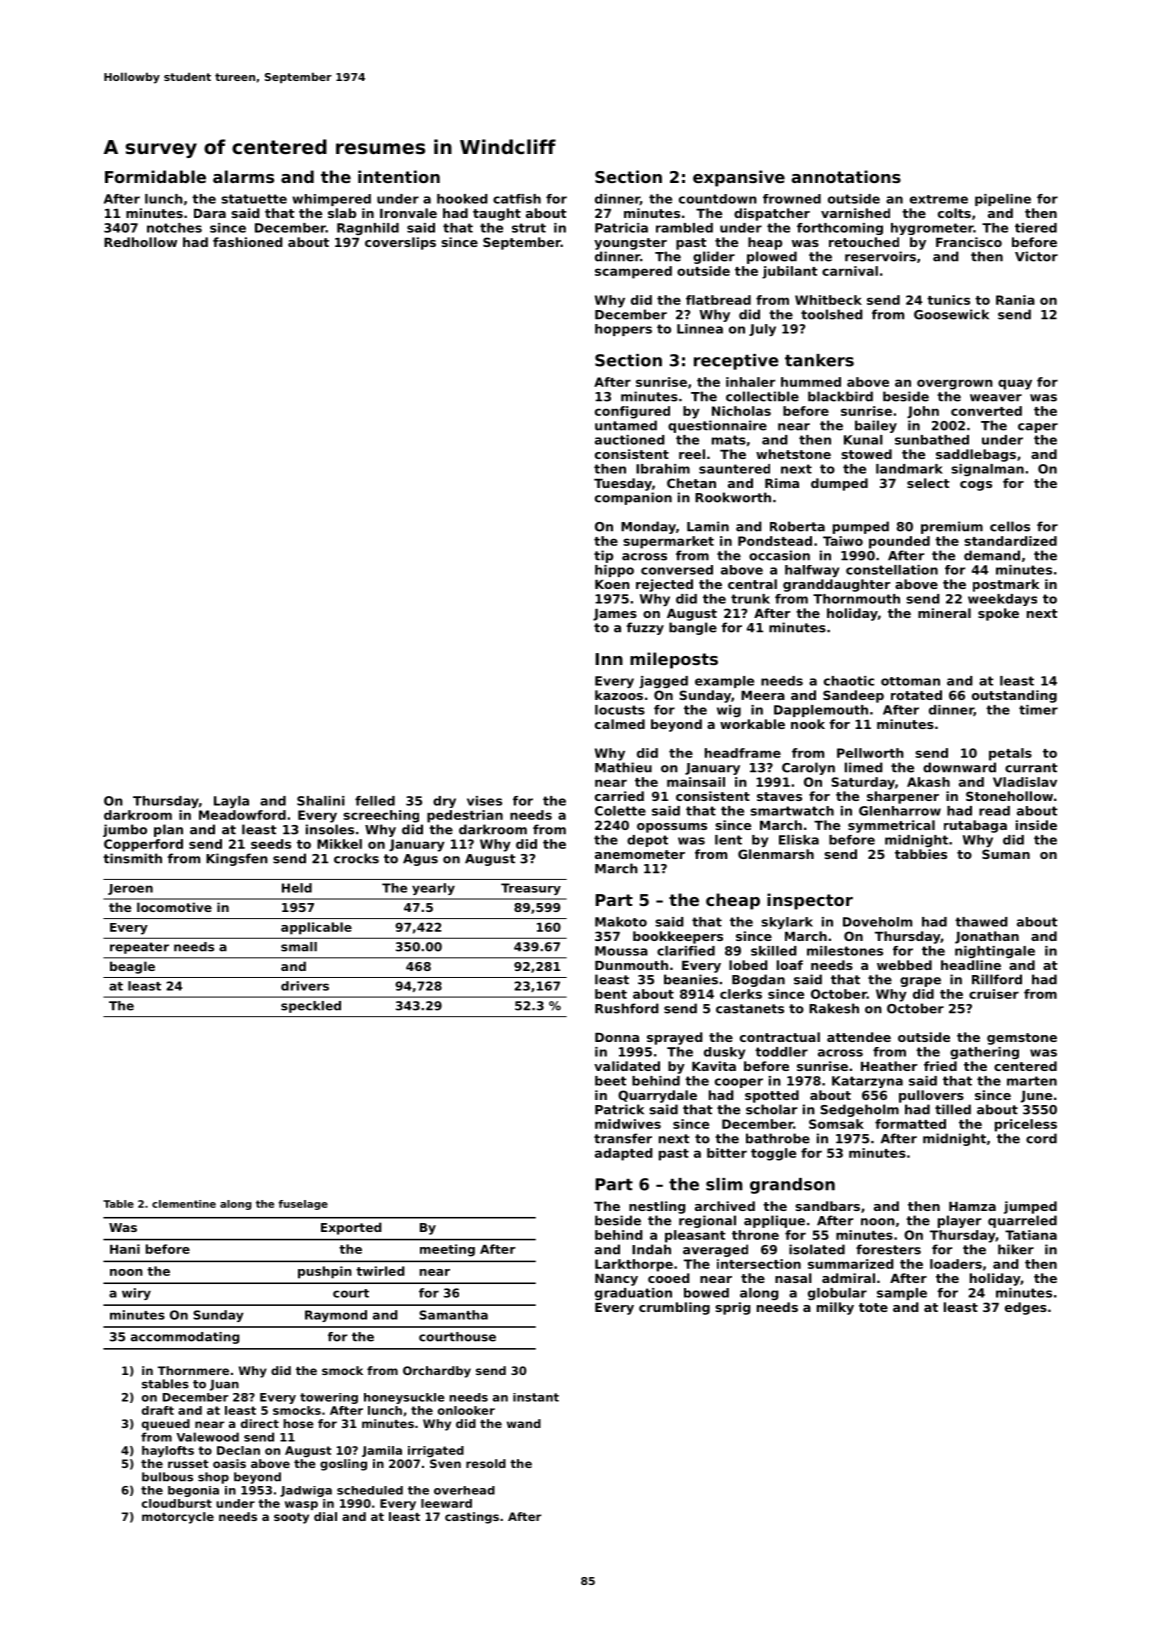 The width and height of the screenshot is (1161, 1641). Describe the element at coordinates (975, 826) in the screenshot. I see `rutabaga` at that location.
